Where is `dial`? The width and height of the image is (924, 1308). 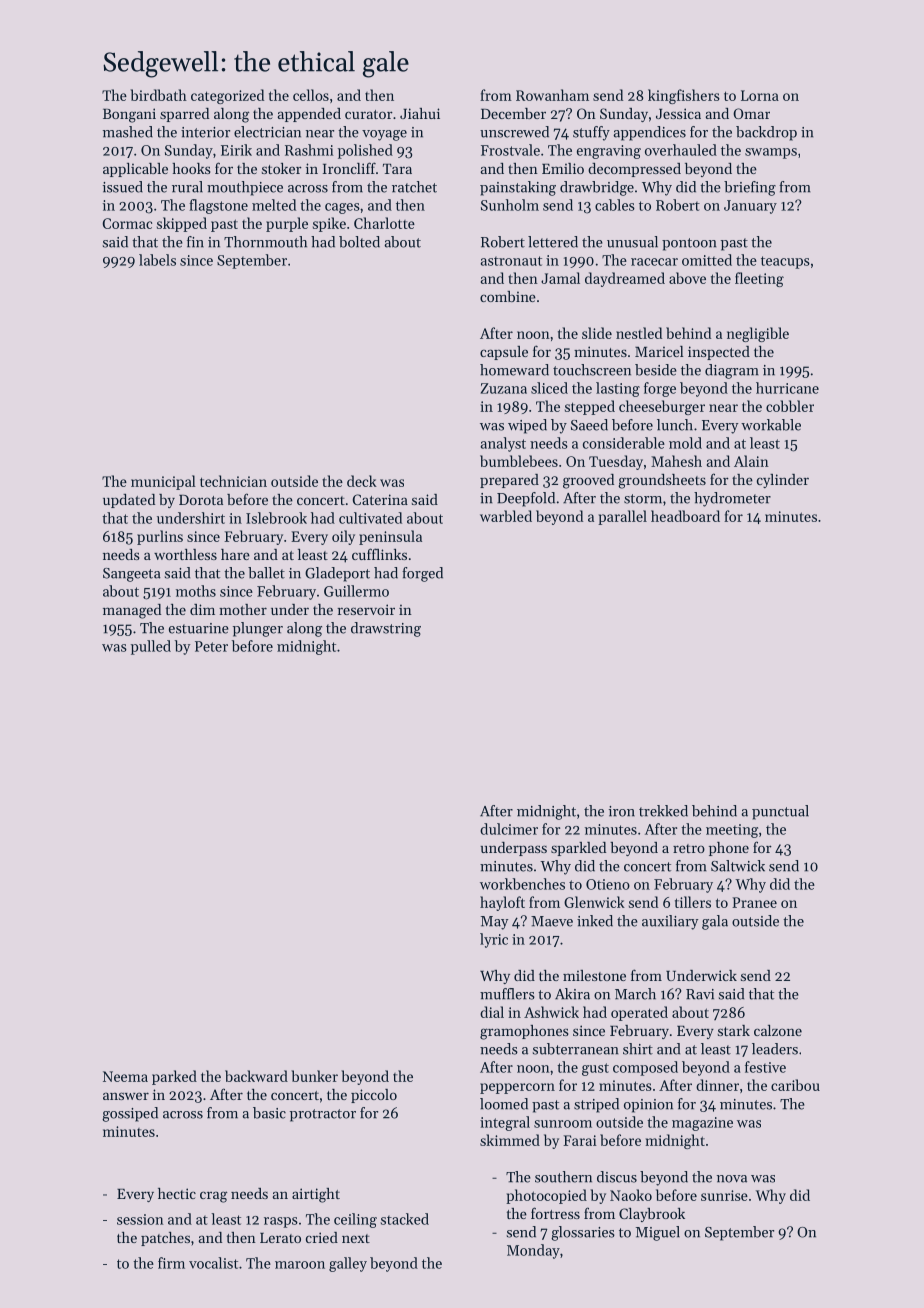
dial is located at coordinates (492, 1012).
